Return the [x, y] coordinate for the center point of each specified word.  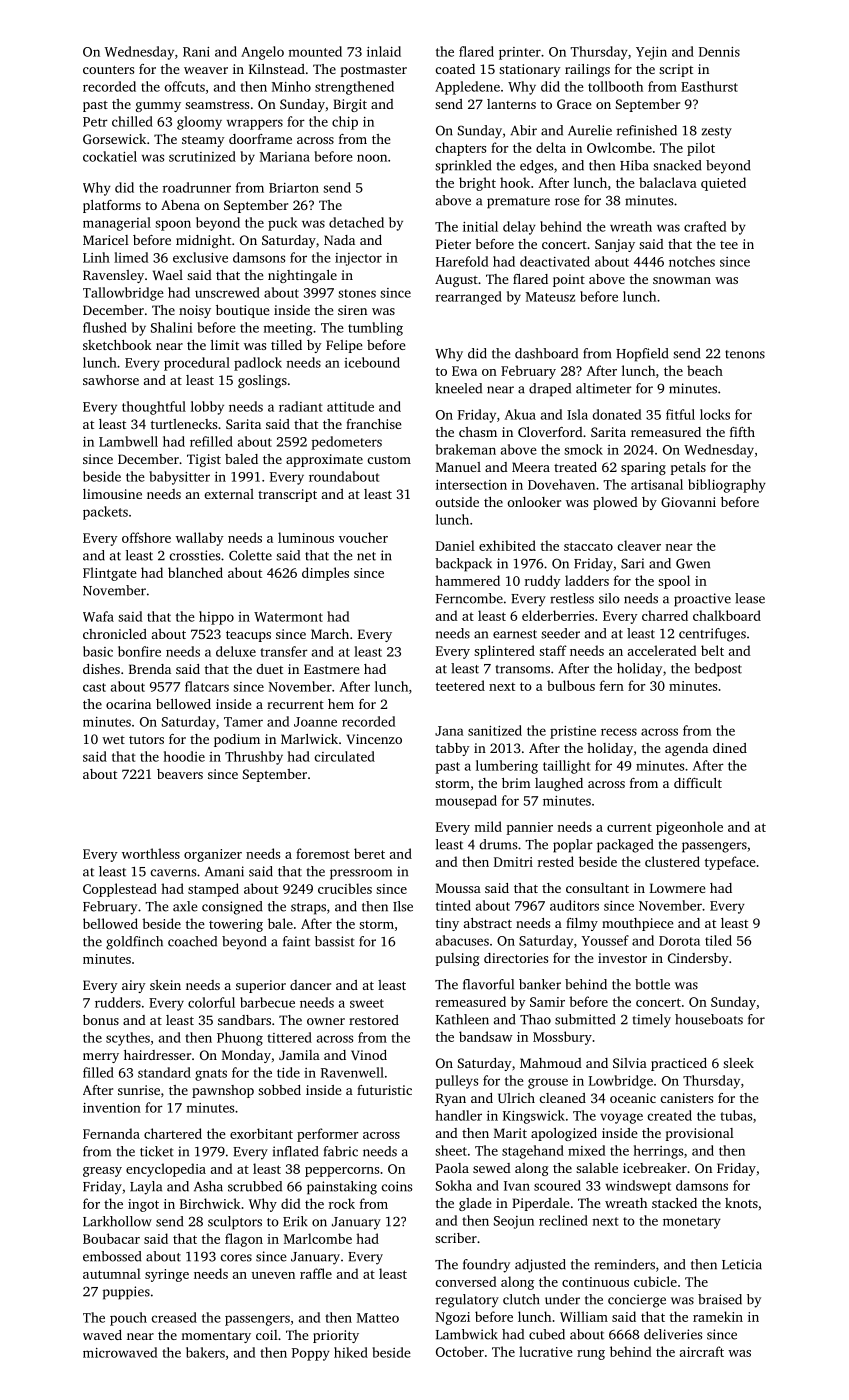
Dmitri [513, 862]
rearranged [469, 298]
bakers [205, 1352]
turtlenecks [184, 424]
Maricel [106, 240]
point [569, 280]
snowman [682, 280]
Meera [531, 467]
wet [113, 740]
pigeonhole [689, 828]
